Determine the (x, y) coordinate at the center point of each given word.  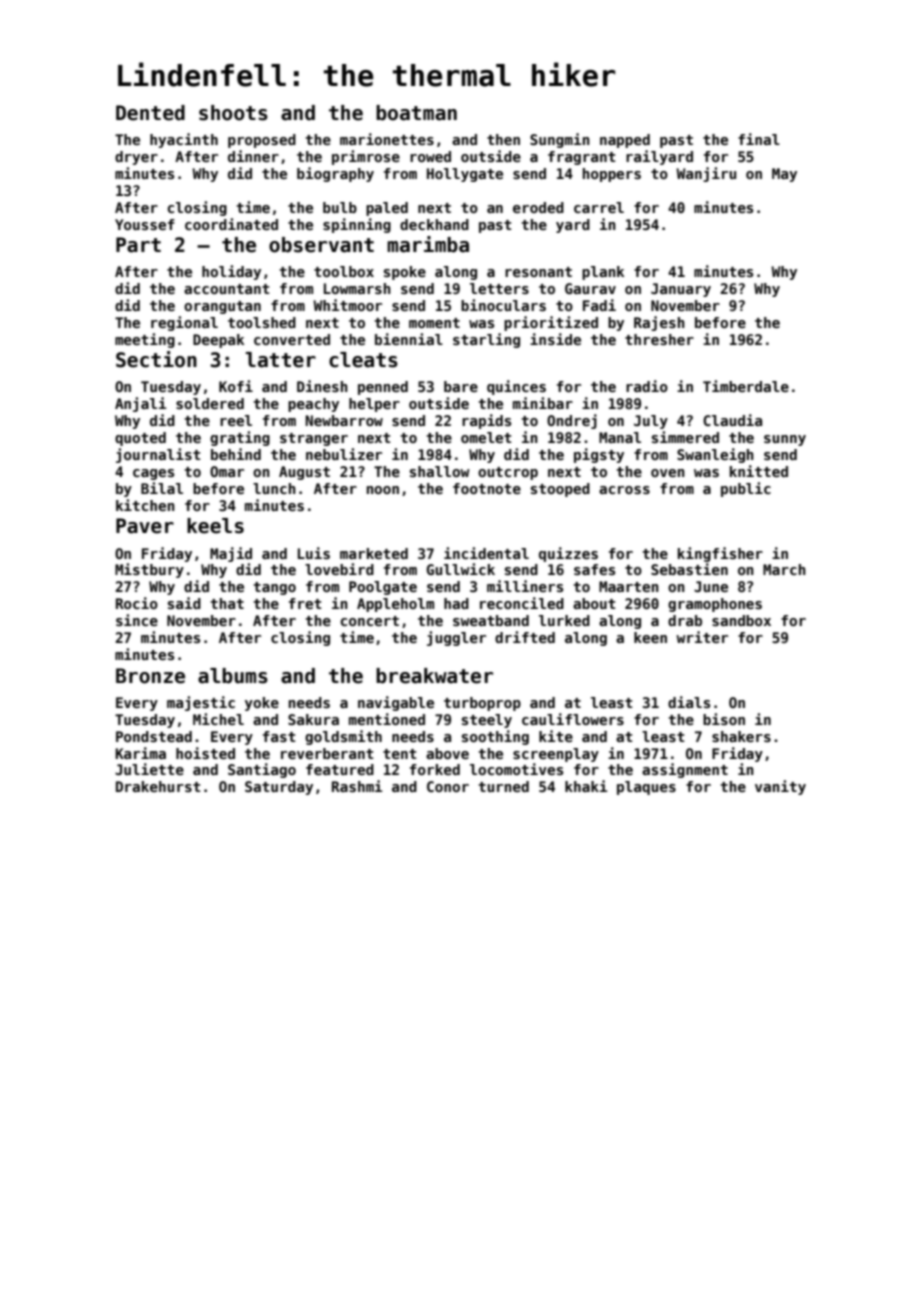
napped (625, 141)
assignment (685, 770)
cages (153, 474)
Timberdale (746, 386)
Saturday (279, 788)
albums (233, 676)
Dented (150, 113)
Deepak (218, 341)
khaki (586, 786)
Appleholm (395, 605)
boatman (416, 113)
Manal (620, 437)
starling (486, 340)
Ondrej (572, 421)
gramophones (715, 605)
